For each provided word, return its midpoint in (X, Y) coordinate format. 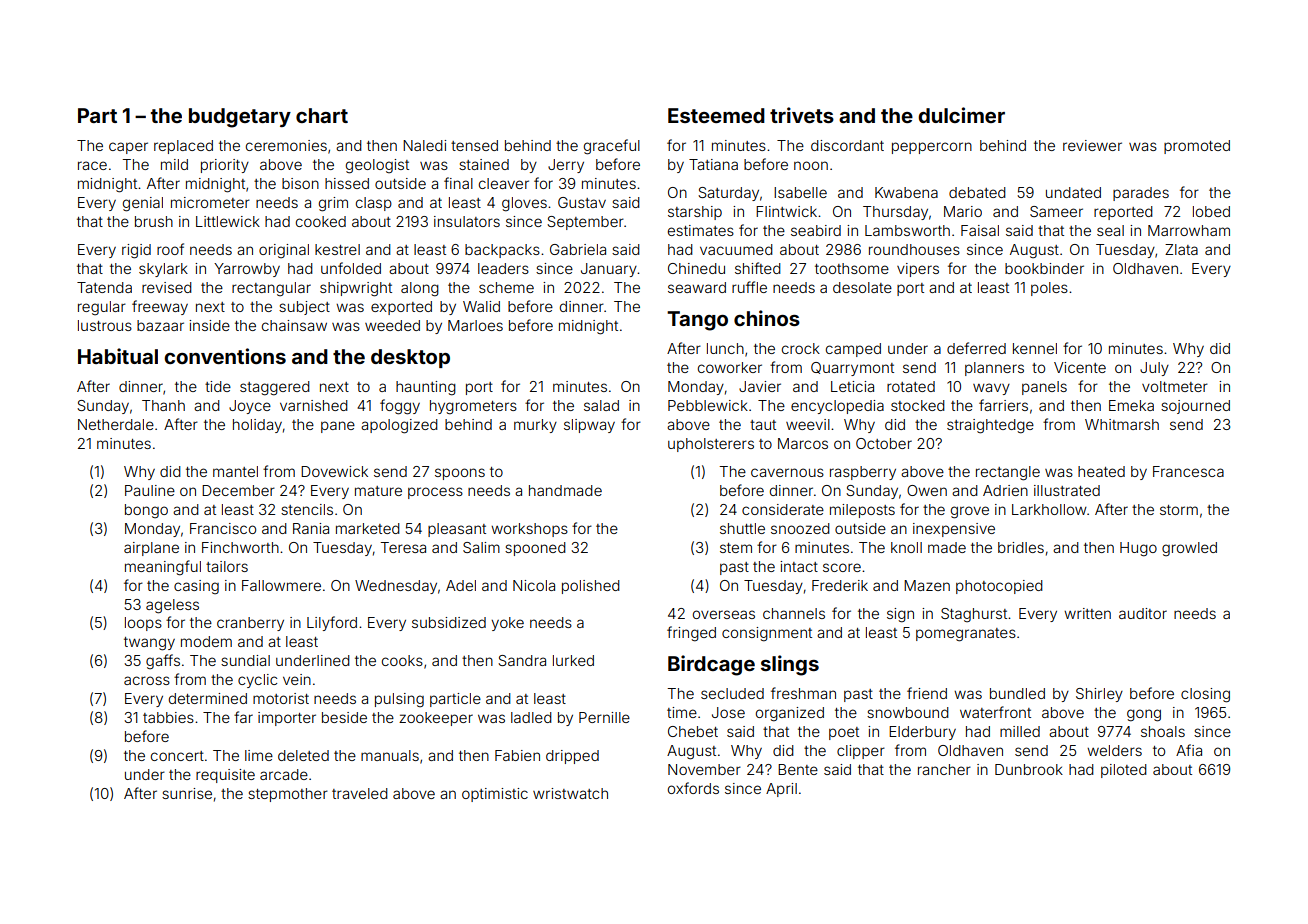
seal (1110, 230)
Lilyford (332, 623)
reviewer (1092, 145)
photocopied (999, 587)
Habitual (118, 356)
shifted (758, 268)
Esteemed (716, 115)
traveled (360, 793)
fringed (691, 634)
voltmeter (1175, 386)
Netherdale (116, 424)
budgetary (240, 118)
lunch (725, 348)
